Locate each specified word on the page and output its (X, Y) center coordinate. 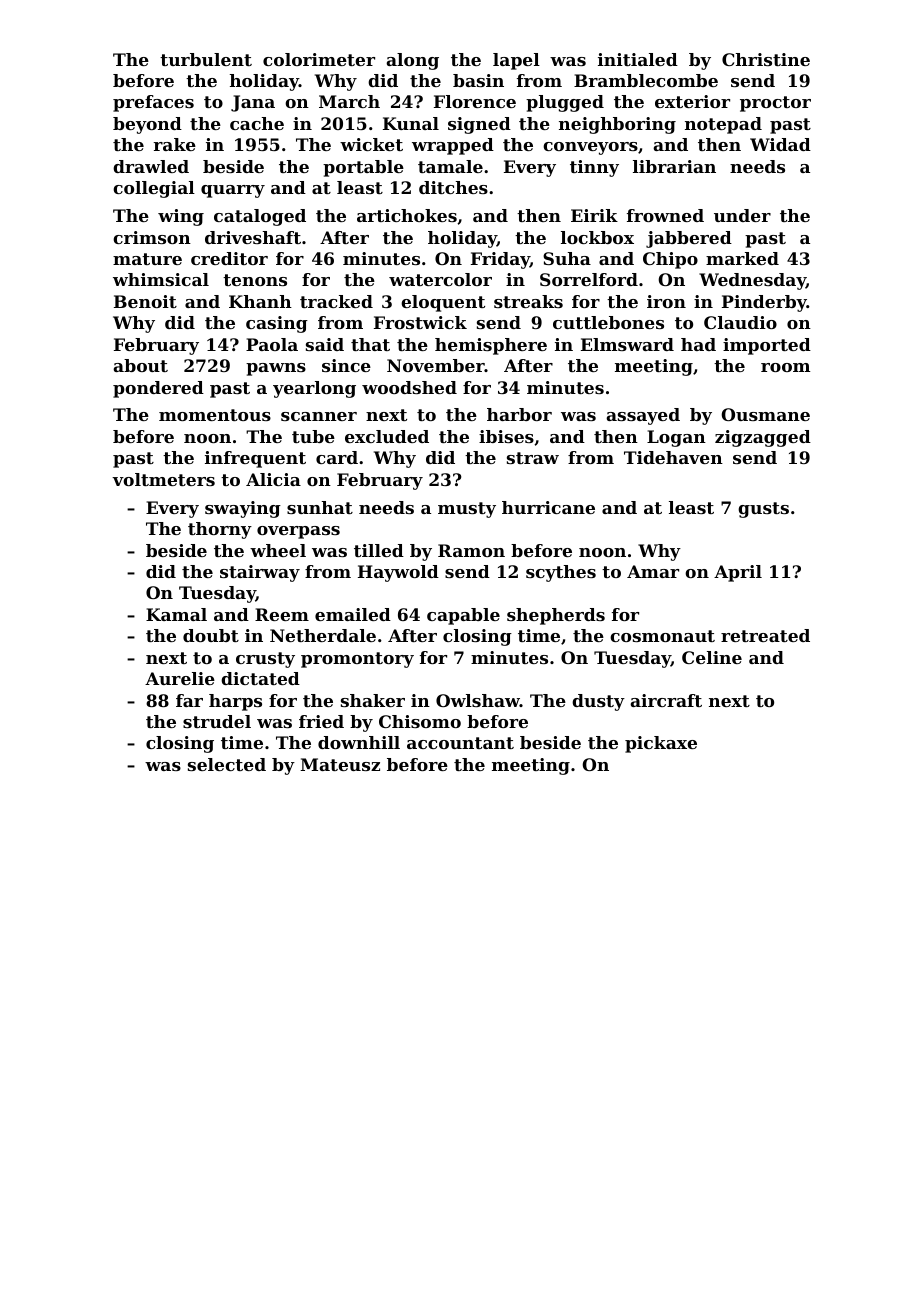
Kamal (176, 614)
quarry (233, 191)
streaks (528, 301)
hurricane (548, 507)
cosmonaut (662, 636)
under (742, 215)
